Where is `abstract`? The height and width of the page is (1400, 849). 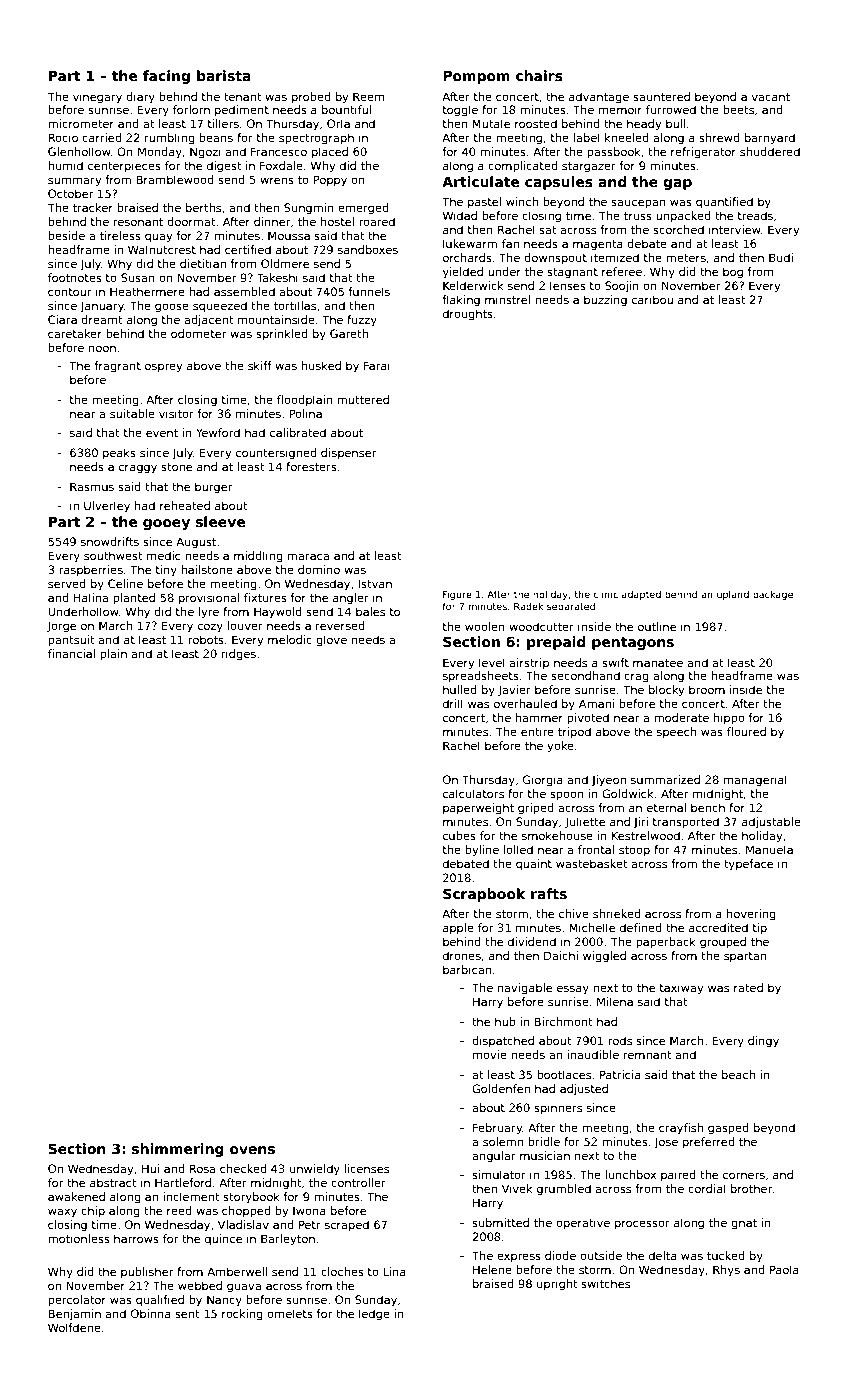
abstract is located at coordinates (113, 1182).
